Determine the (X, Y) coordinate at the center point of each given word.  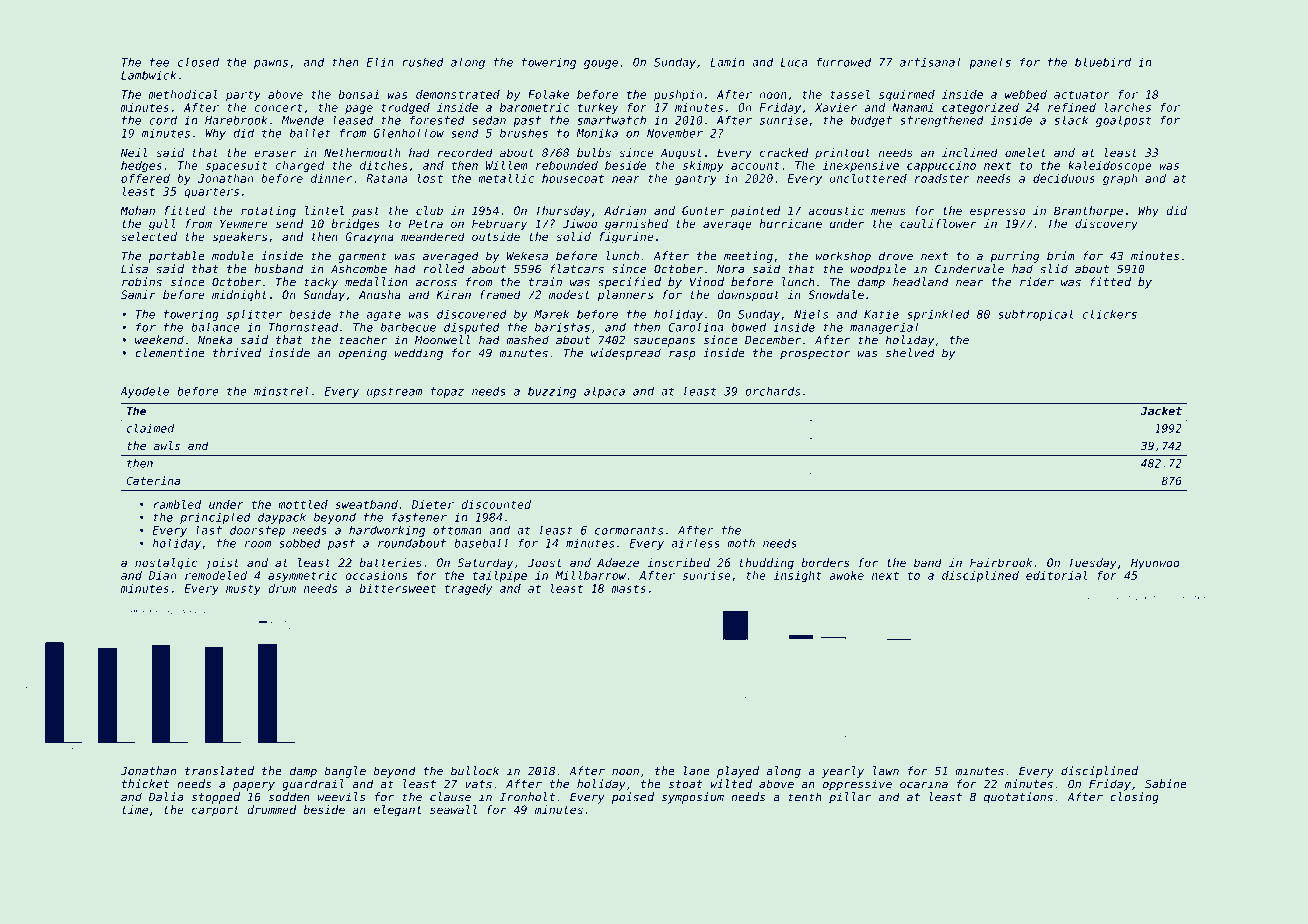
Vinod (707, 282)
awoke (846, 575)
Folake (548, 94)
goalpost (1124, 121)
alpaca (604, 392)
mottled (303, 504)
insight (798, 576)
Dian (162, 575)
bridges (355, 225)
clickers (1109, 314)
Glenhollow (408, 133)
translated (219, 771)
